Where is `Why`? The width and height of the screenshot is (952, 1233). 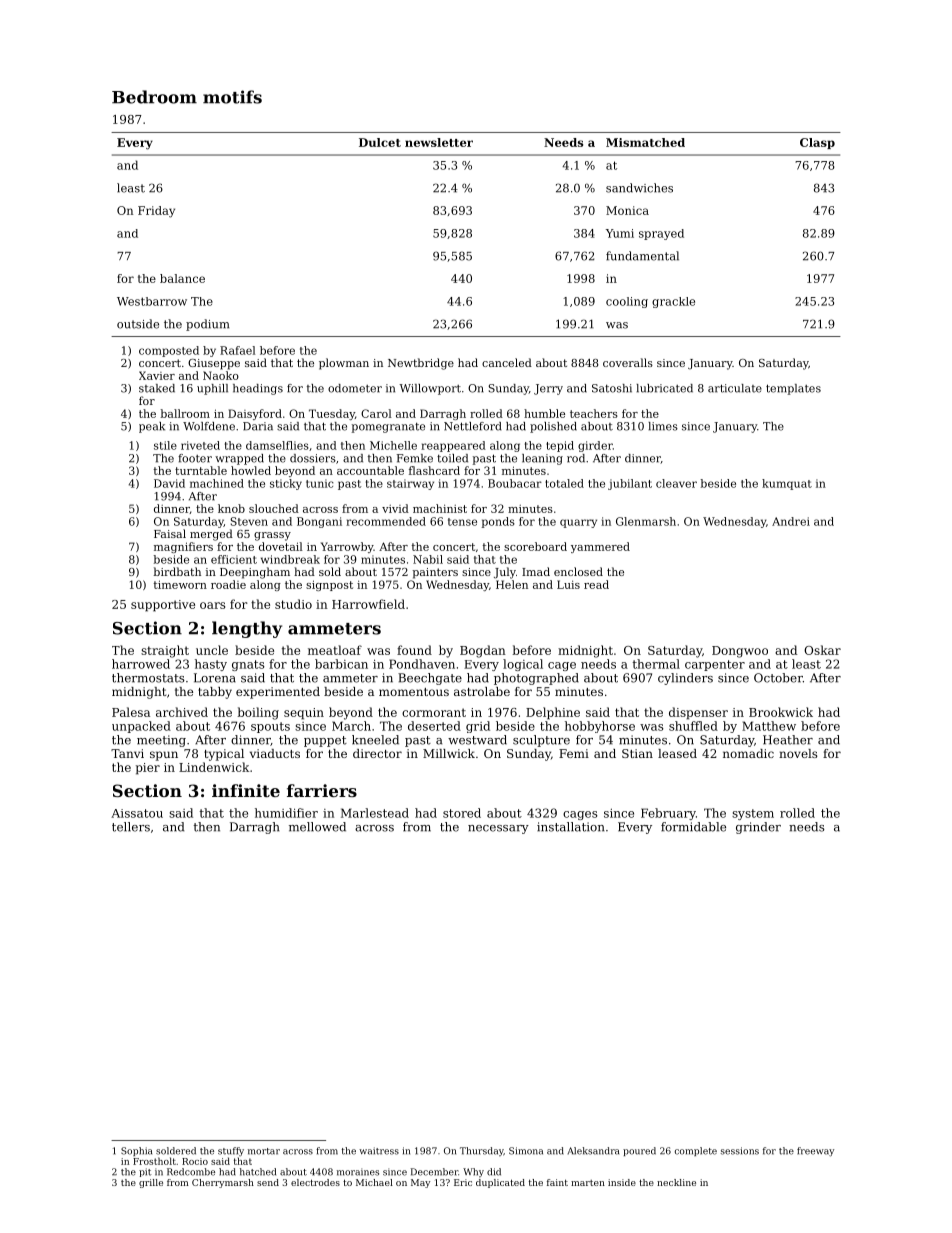 Why is located at coordinates (473, 1173).
